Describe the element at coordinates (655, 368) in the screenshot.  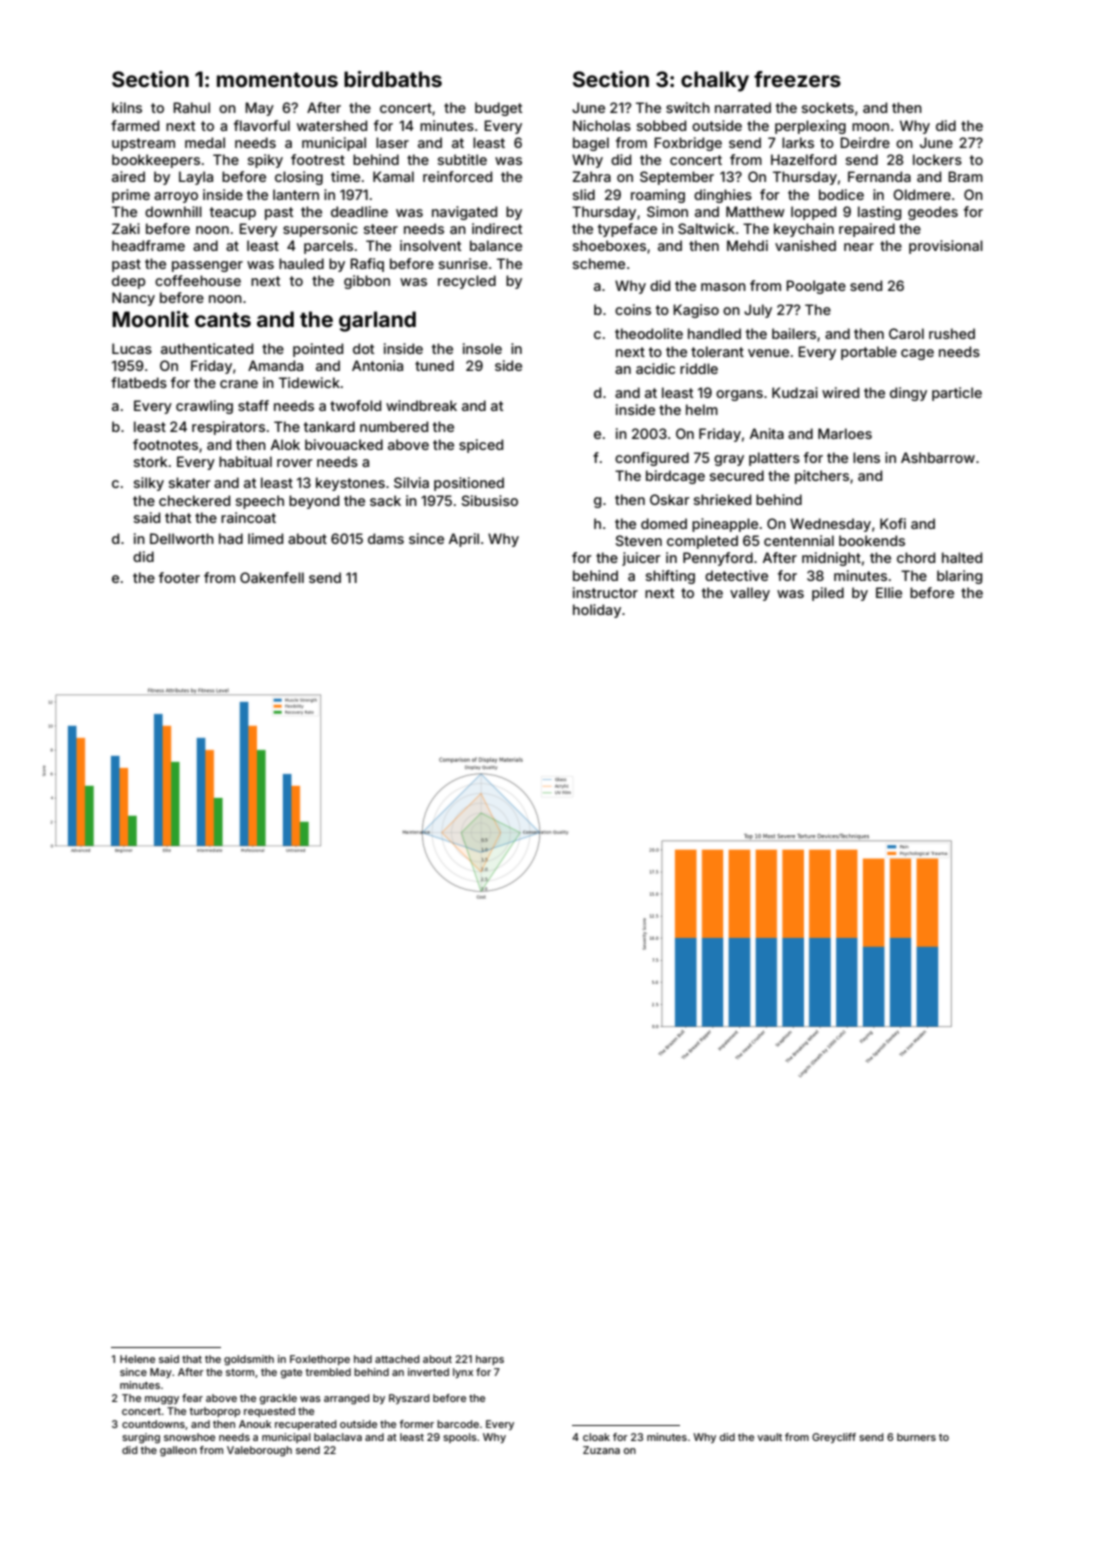
I see `acidic` at that location.
